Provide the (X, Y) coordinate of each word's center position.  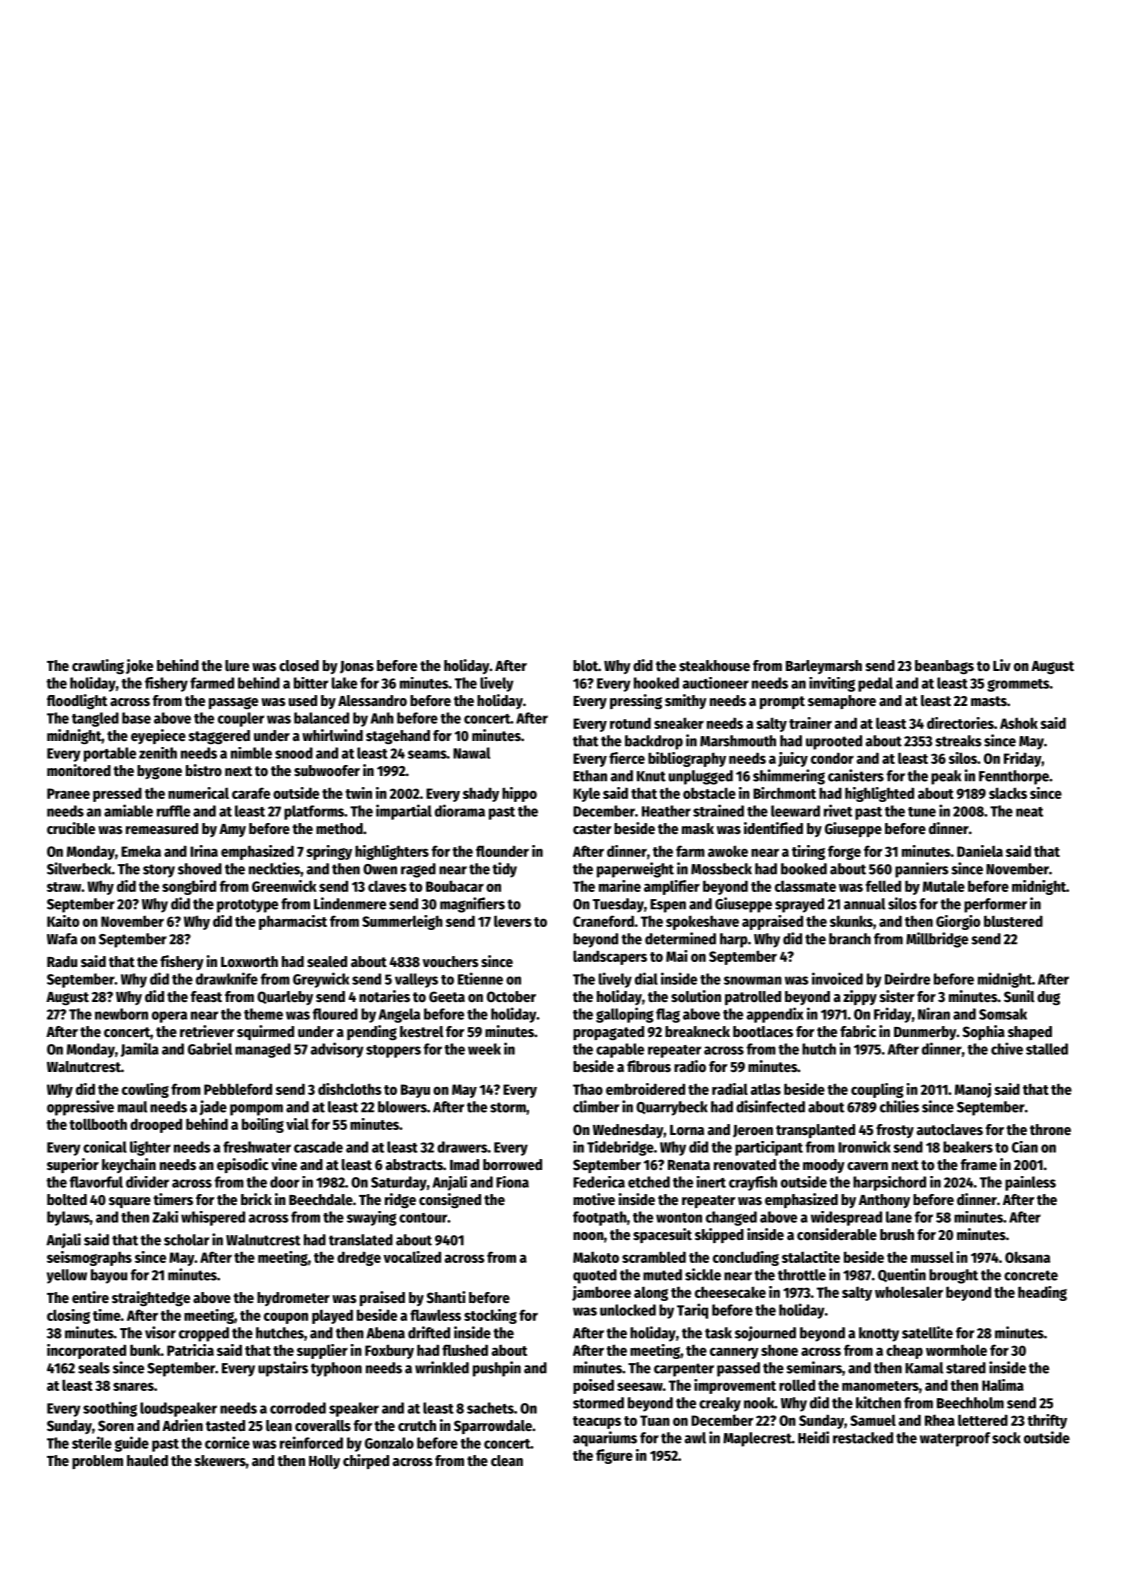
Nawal (471, 753)
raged (418, 870)
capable (620, 1050)
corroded (298, 1408)
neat (1029, 812)
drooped (156, 1125)
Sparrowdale (493, 1427)
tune (922, 812)
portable (110, 754)
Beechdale (321, 1199)
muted (662, 1275)
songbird (189, 887)
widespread (846, 1218)
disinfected (770, 1106)
